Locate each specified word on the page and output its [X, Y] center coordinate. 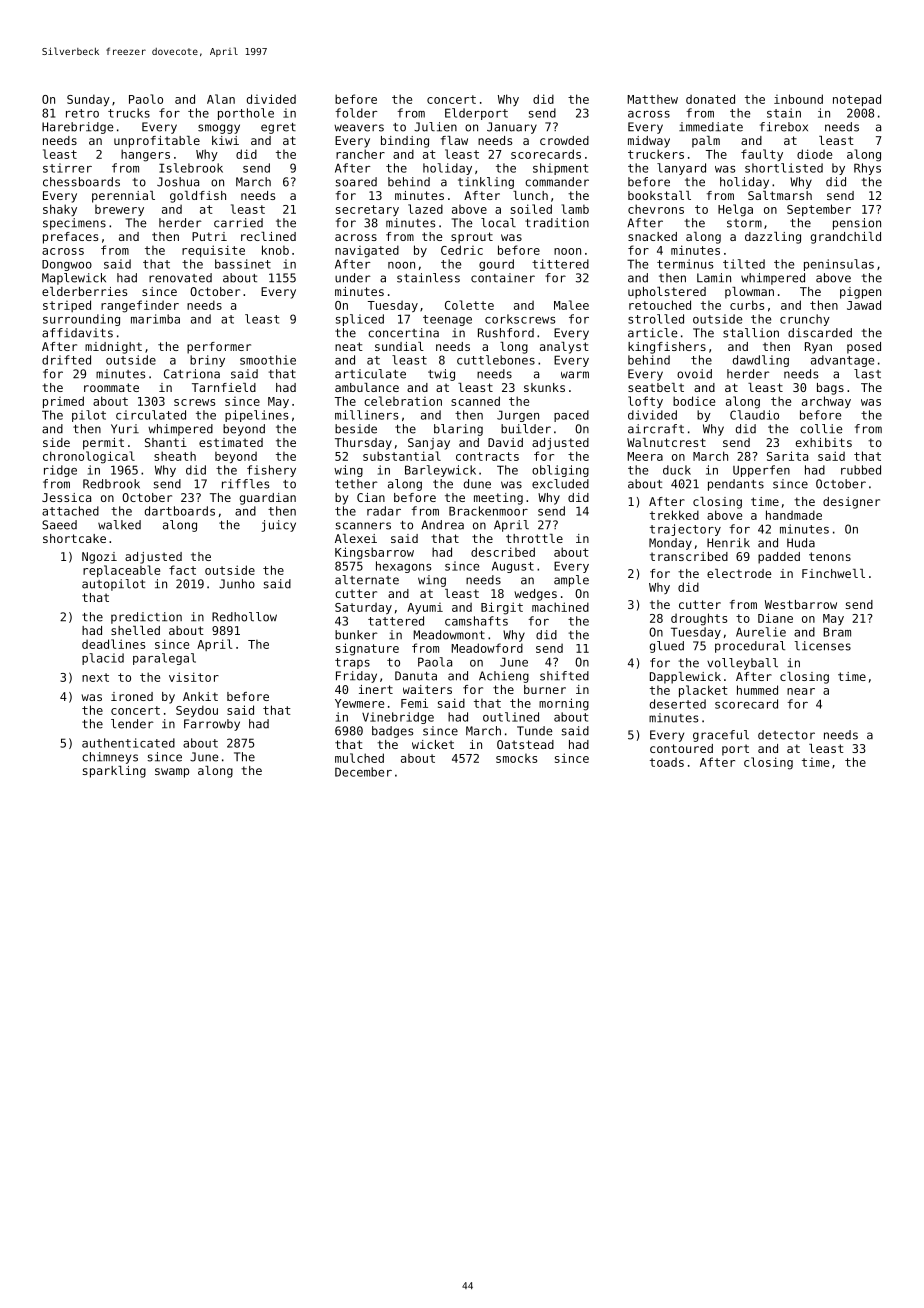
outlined [511, 717]
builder [526, 429]
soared [356, 182]
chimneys [110, 758]
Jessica [66, 497]
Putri [209, 236]
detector [786, 735]
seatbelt [656, 387]
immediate [711, 127]
